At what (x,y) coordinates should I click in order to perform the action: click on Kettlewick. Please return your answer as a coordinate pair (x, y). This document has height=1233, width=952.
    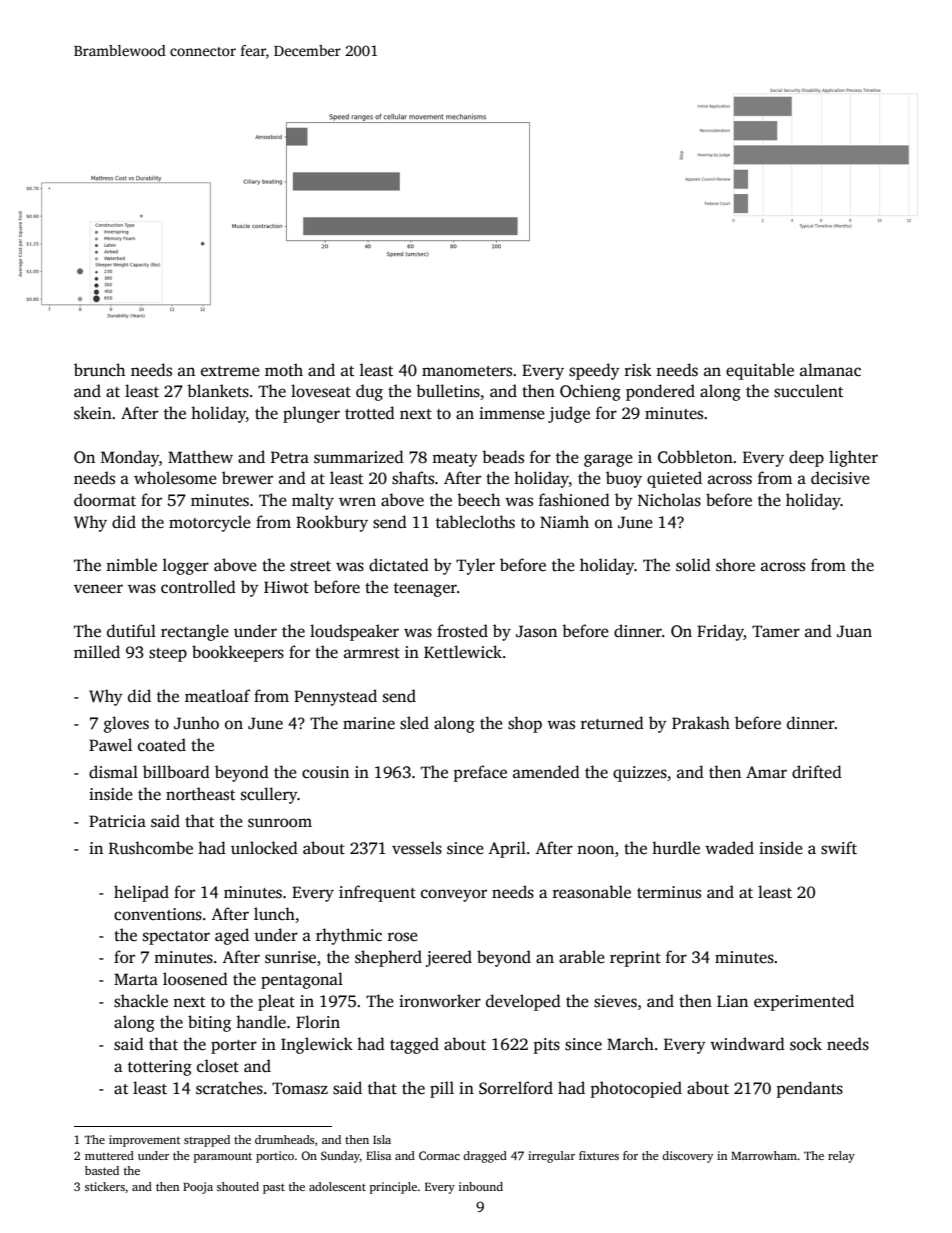
    Looking at the image, I should click on (463, 652).
